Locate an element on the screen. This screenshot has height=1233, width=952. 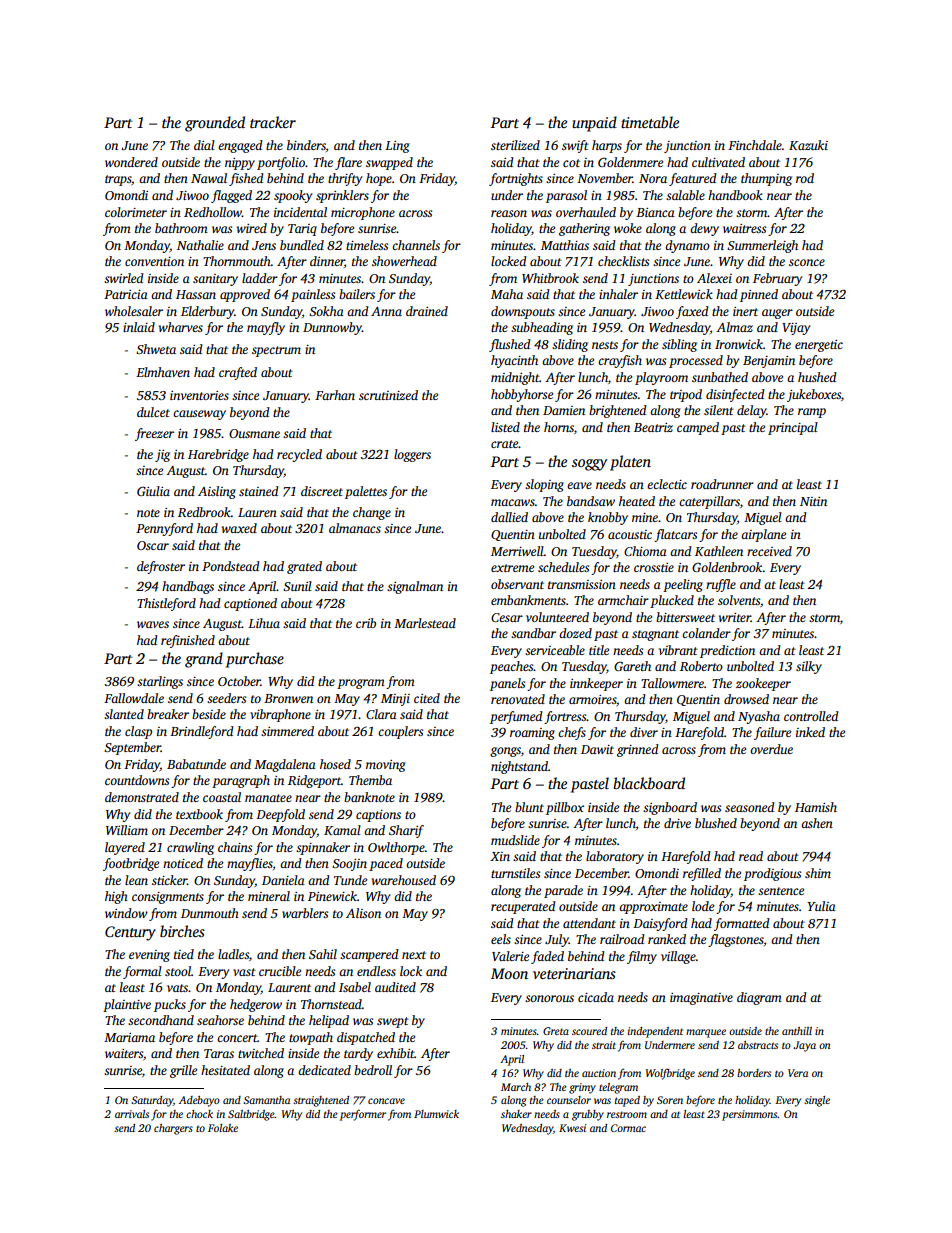
Ousmane is located at coordinates (254, 433).
